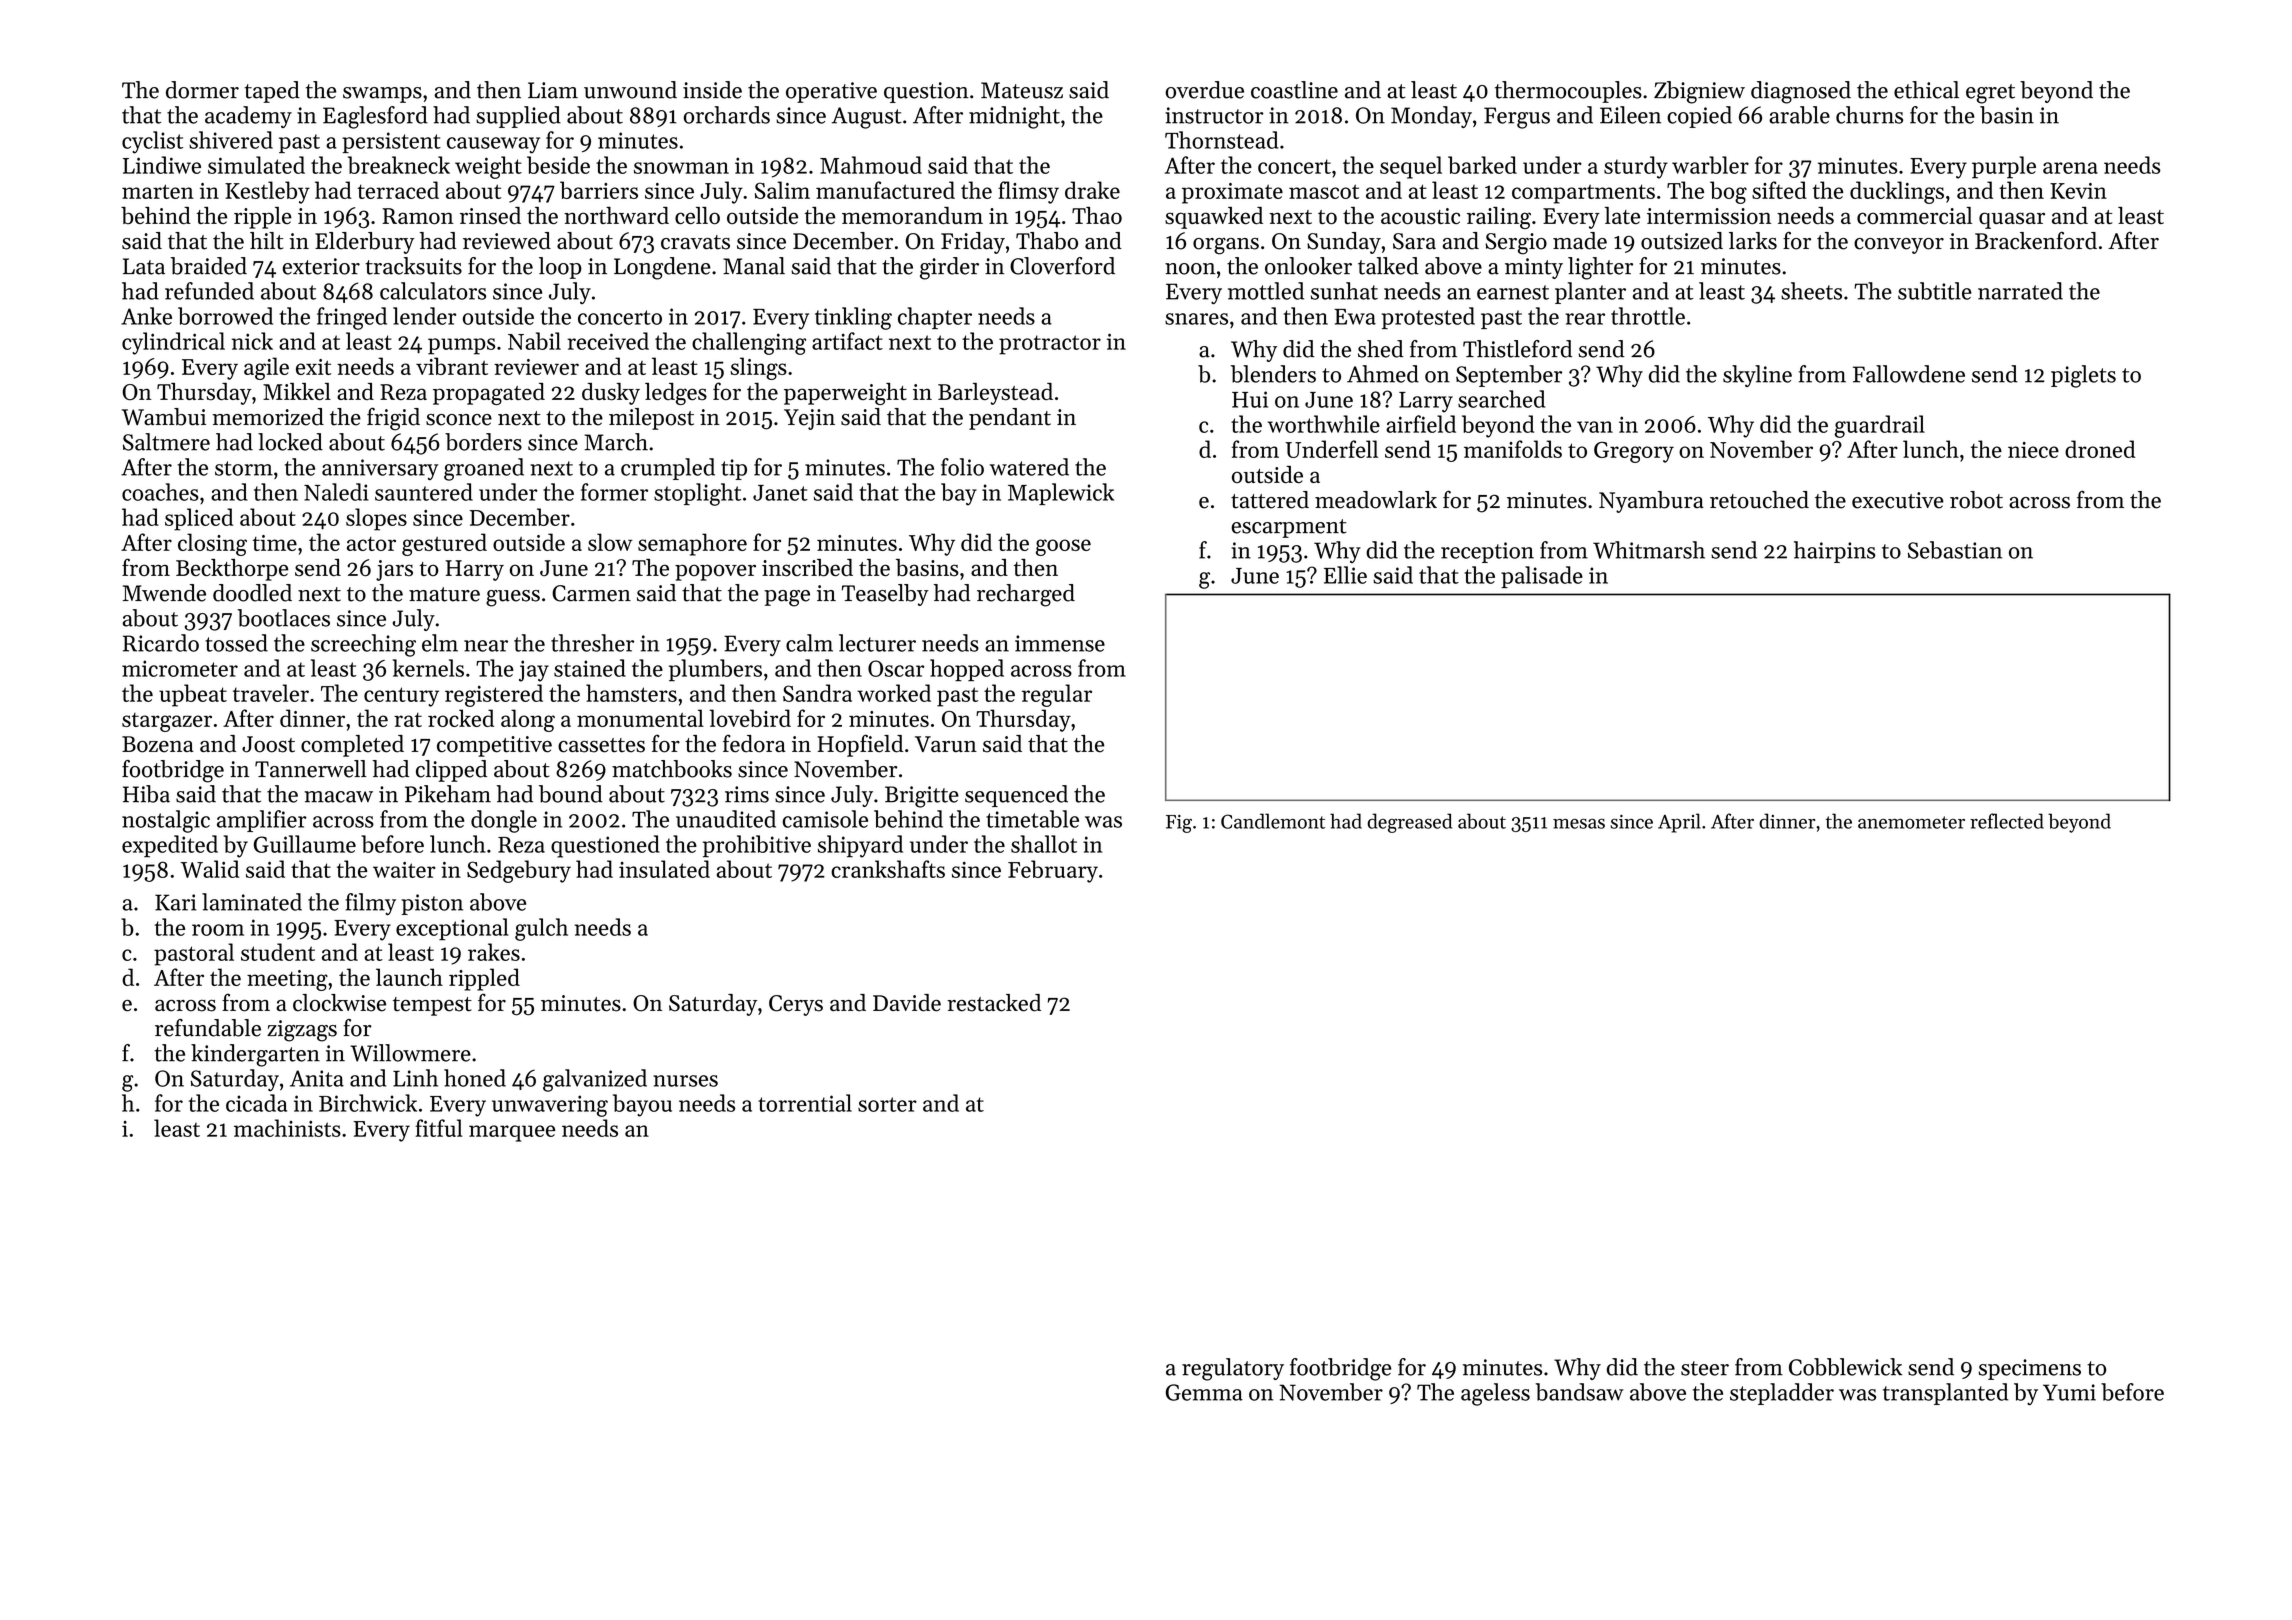 The height and width of the screenshot is (1620, 2292). Describe the element at coordinates (887, 1104) in the screenshot. I see `sorter` at that location.
